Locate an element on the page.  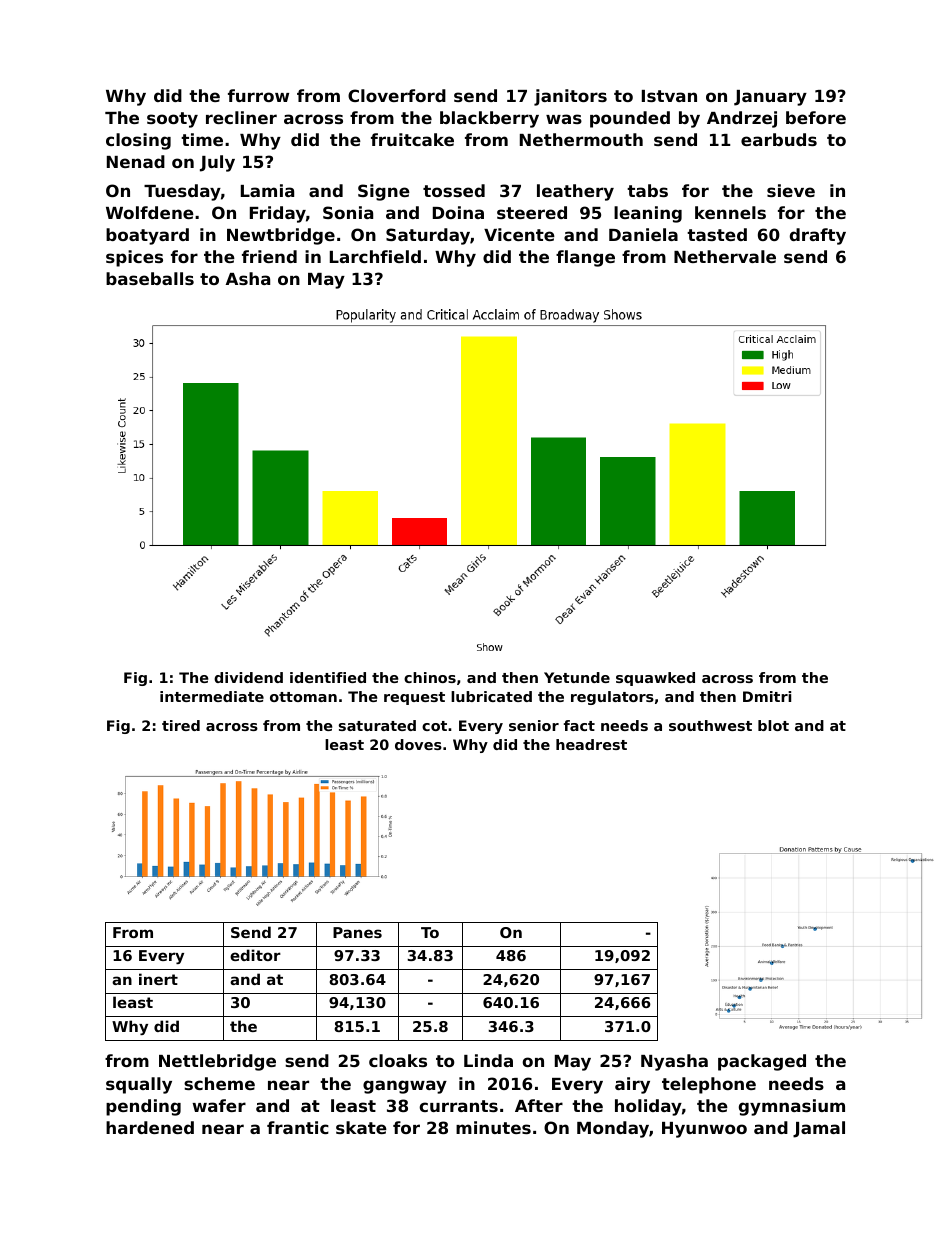
intermediate is located at coordinates (212, 696).
